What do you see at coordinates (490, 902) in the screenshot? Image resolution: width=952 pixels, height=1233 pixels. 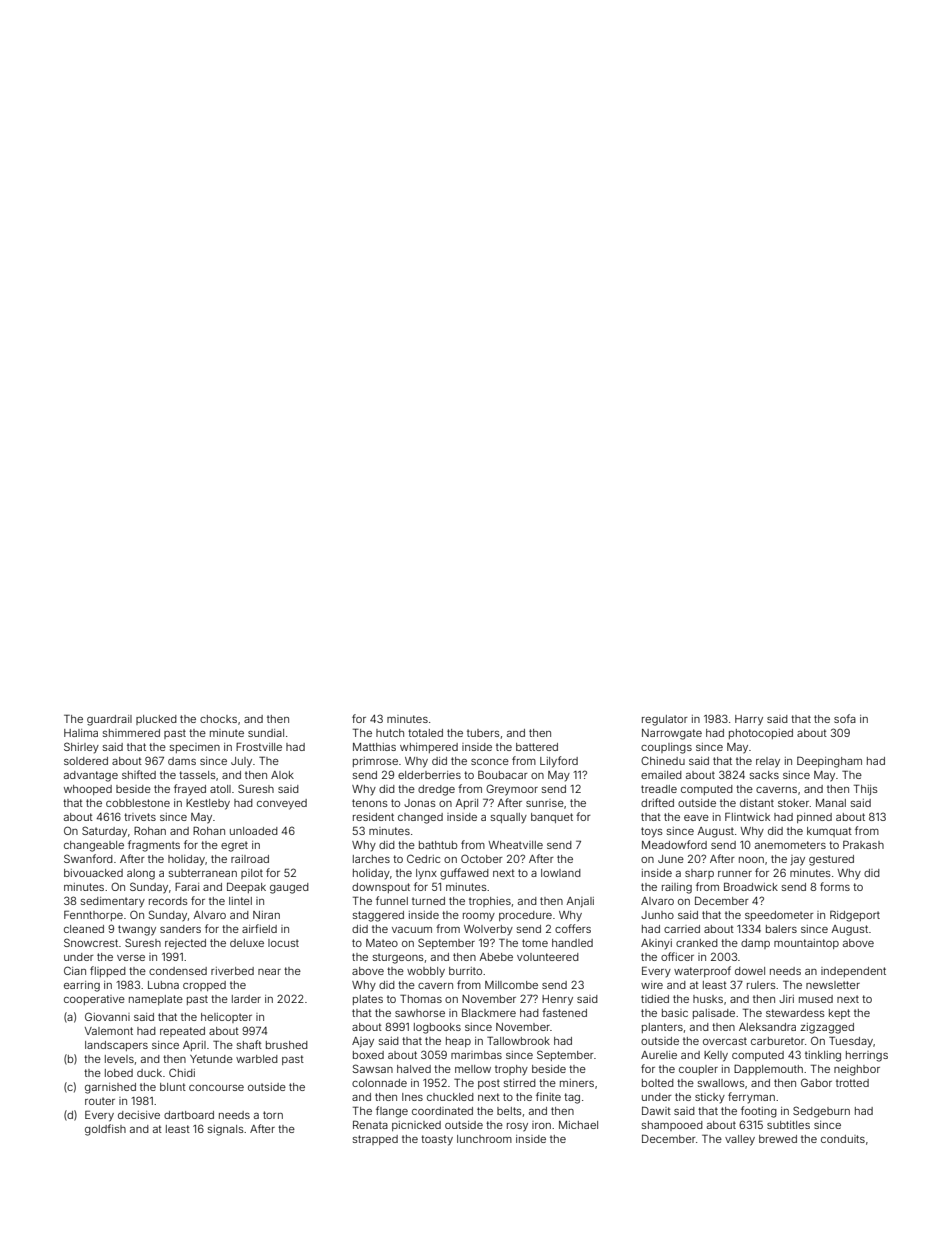 I see `trophies` at bounding box center [490, 902].
